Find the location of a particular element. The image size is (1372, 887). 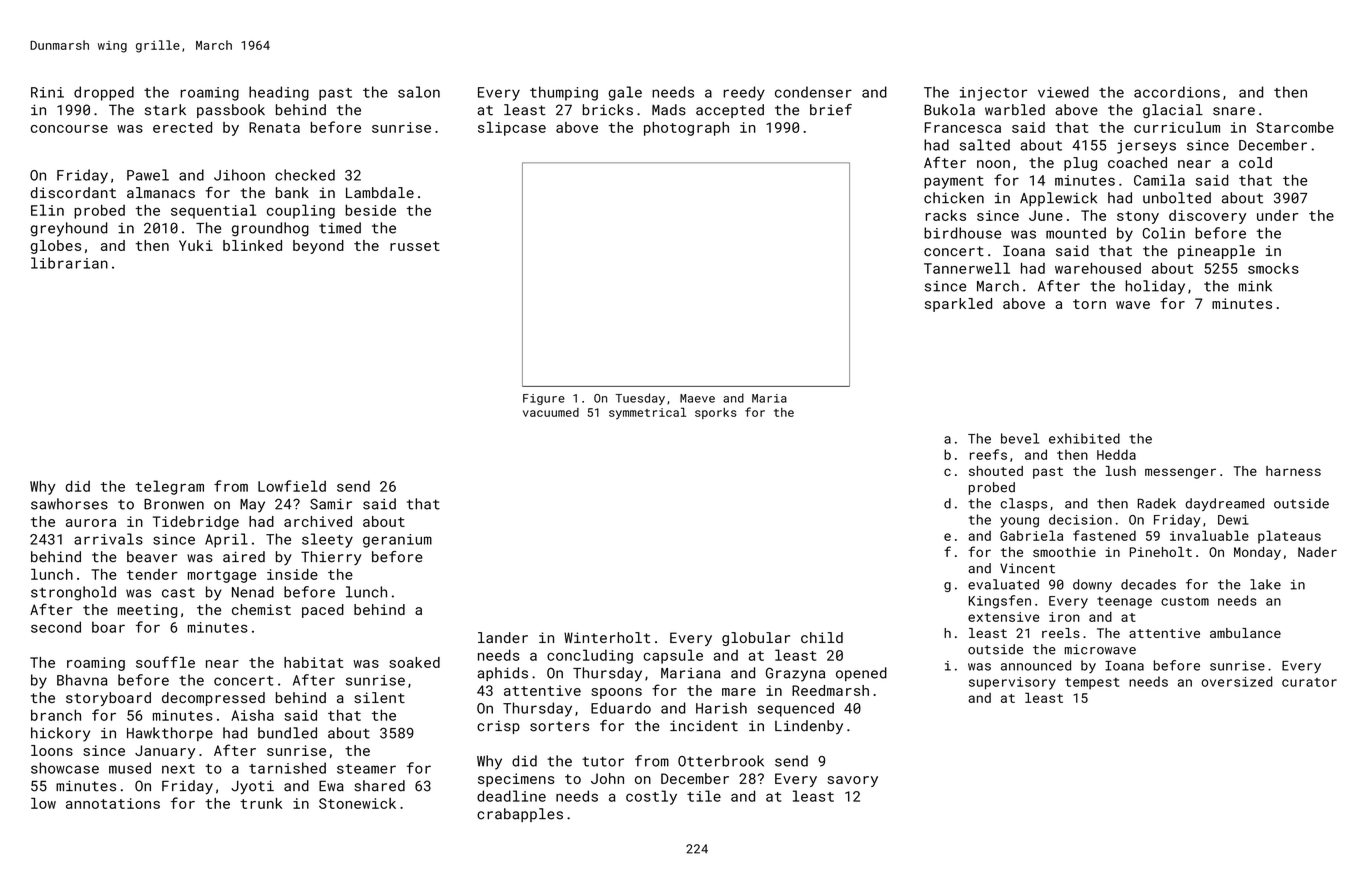

viewed is located at coordinates (1063, 92).
